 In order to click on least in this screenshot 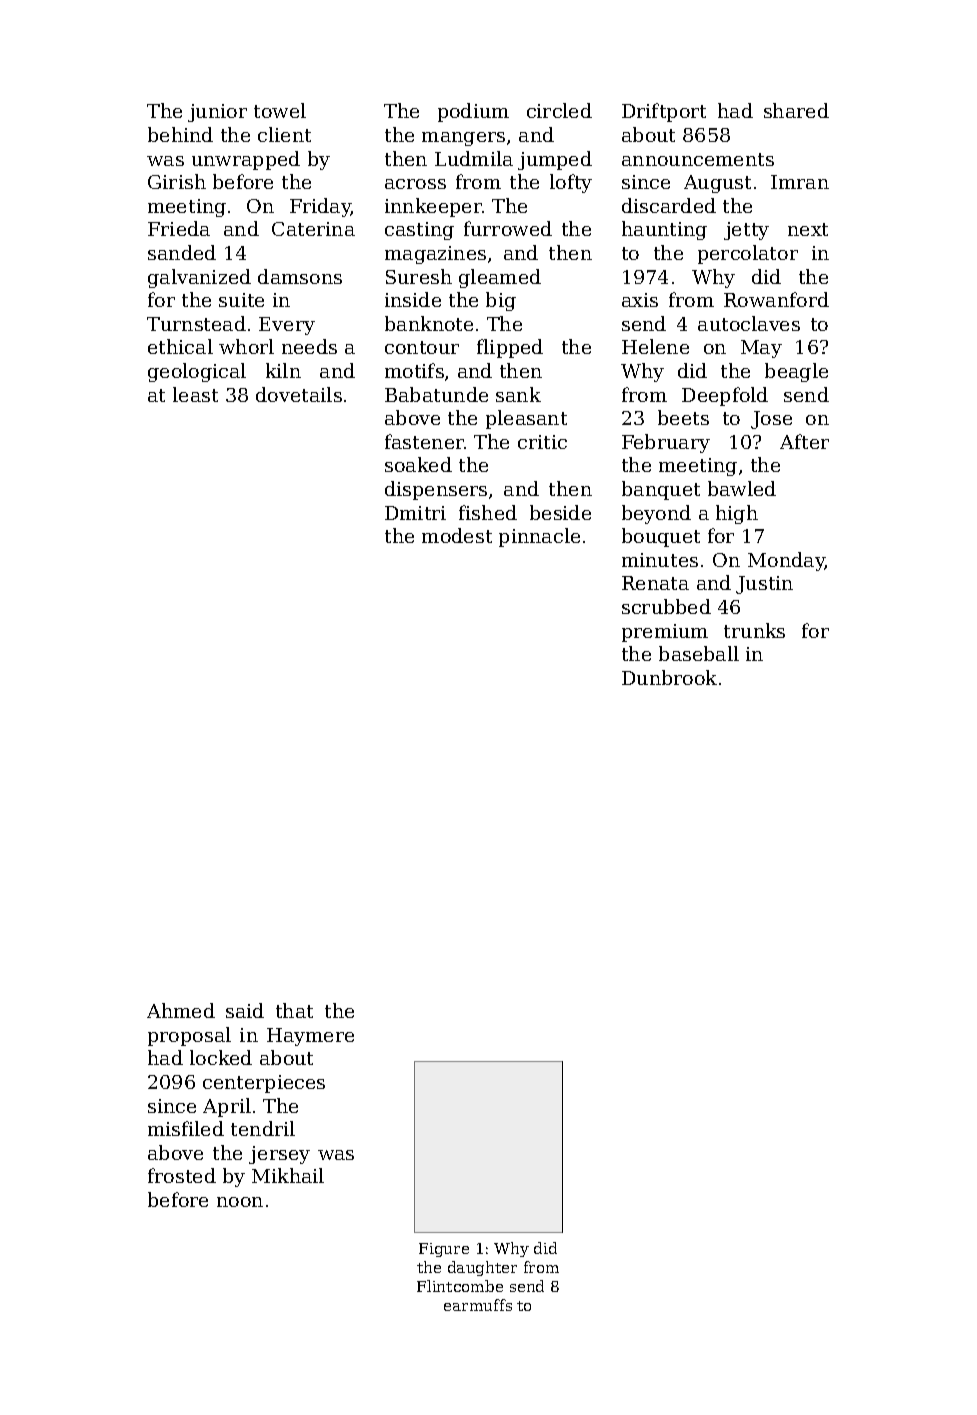, I will do `click(195, 394)`.
